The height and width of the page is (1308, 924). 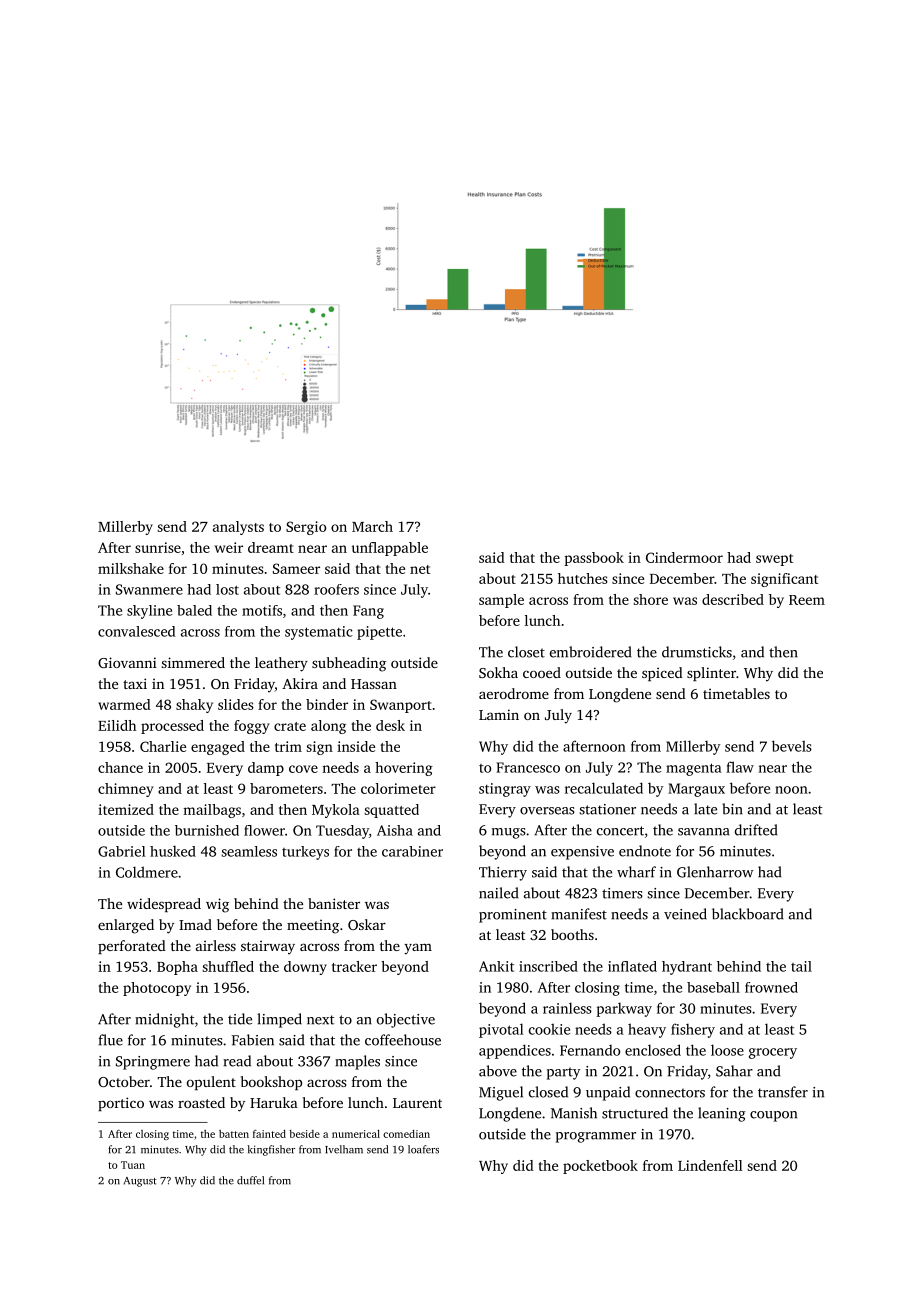 What do you see at coordinates (801, 966) in the page?
I see `tail` at bounding box center [801, 966].
